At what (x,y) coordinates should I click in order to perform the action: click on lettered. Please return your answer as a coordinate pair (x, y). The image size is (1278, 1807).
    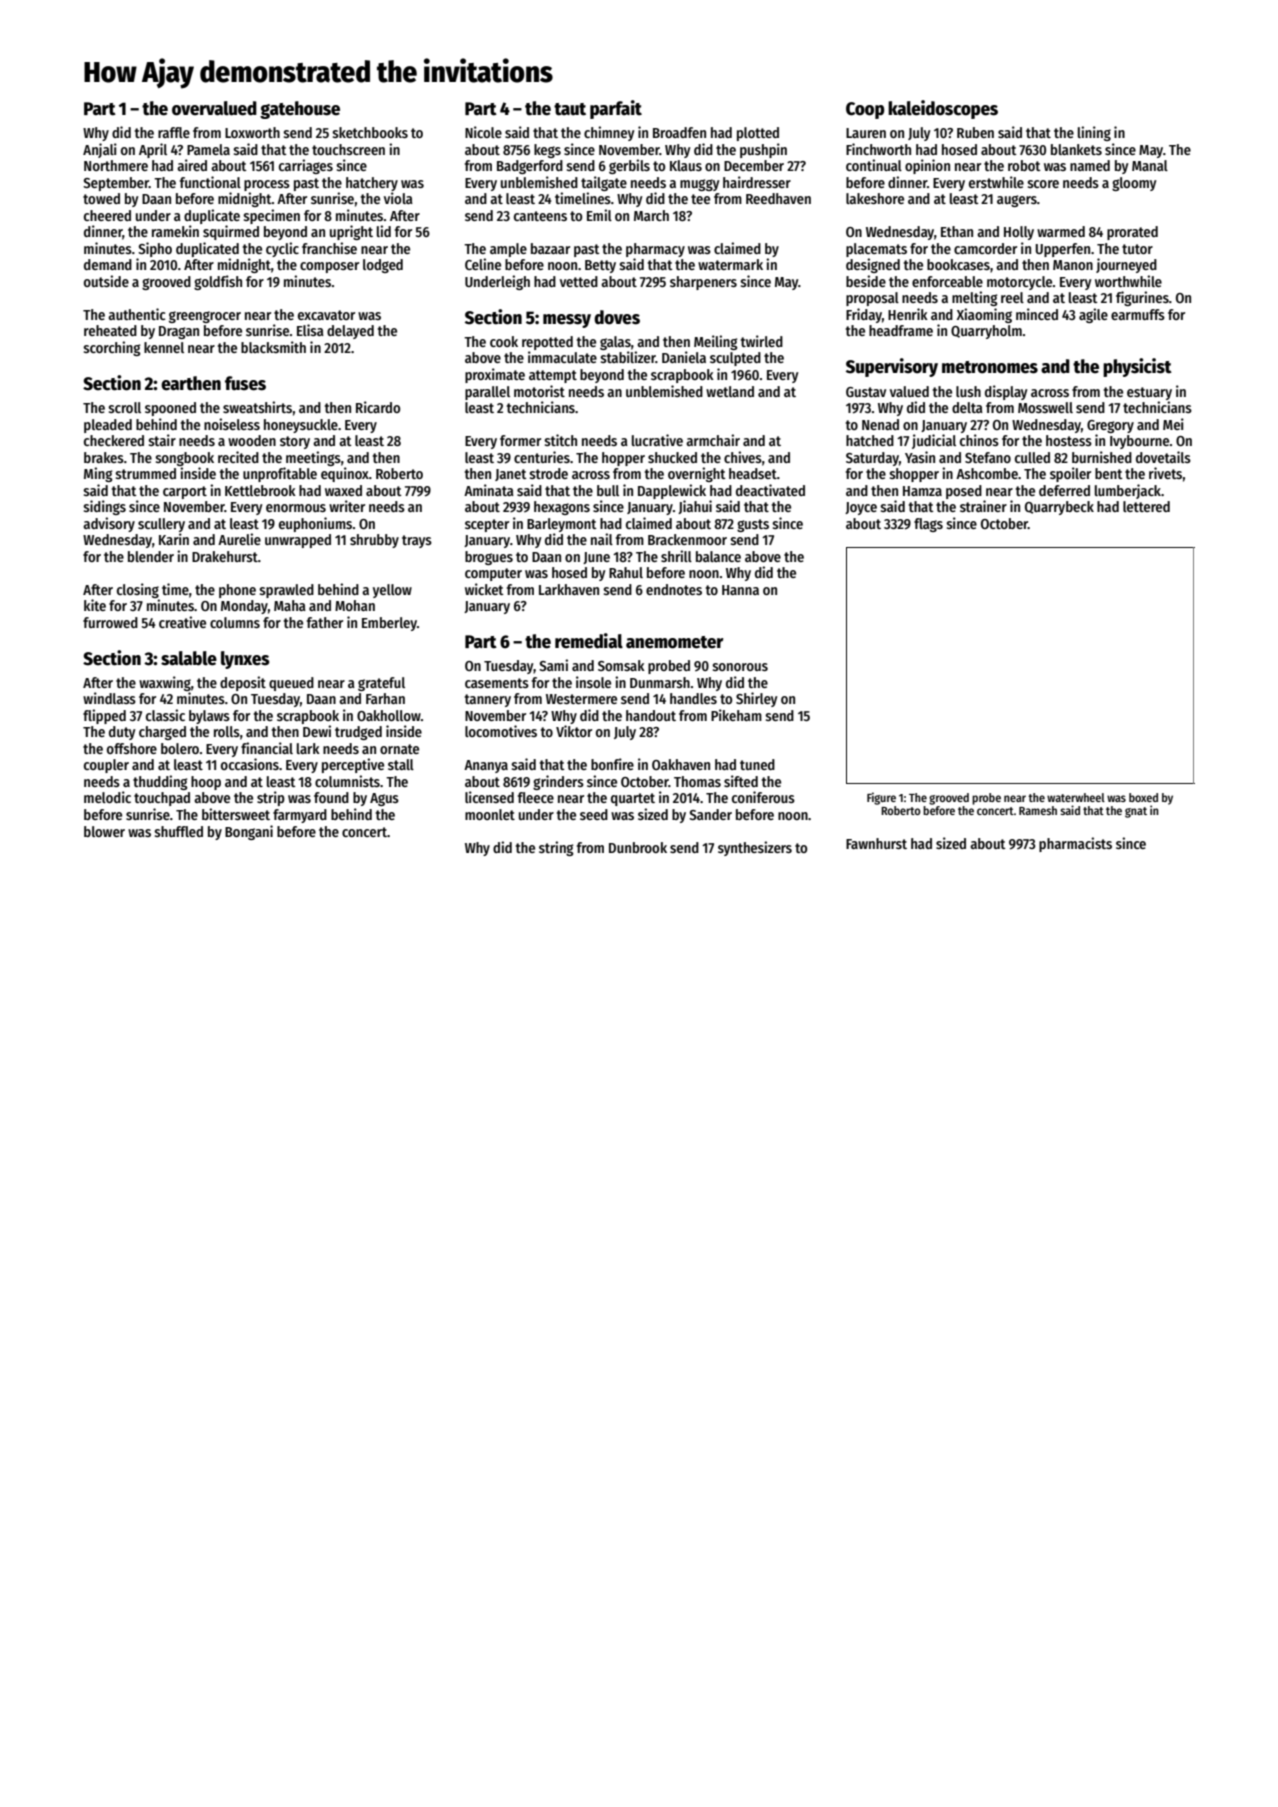
    Looking at the image, I should click on (1146, 506).
